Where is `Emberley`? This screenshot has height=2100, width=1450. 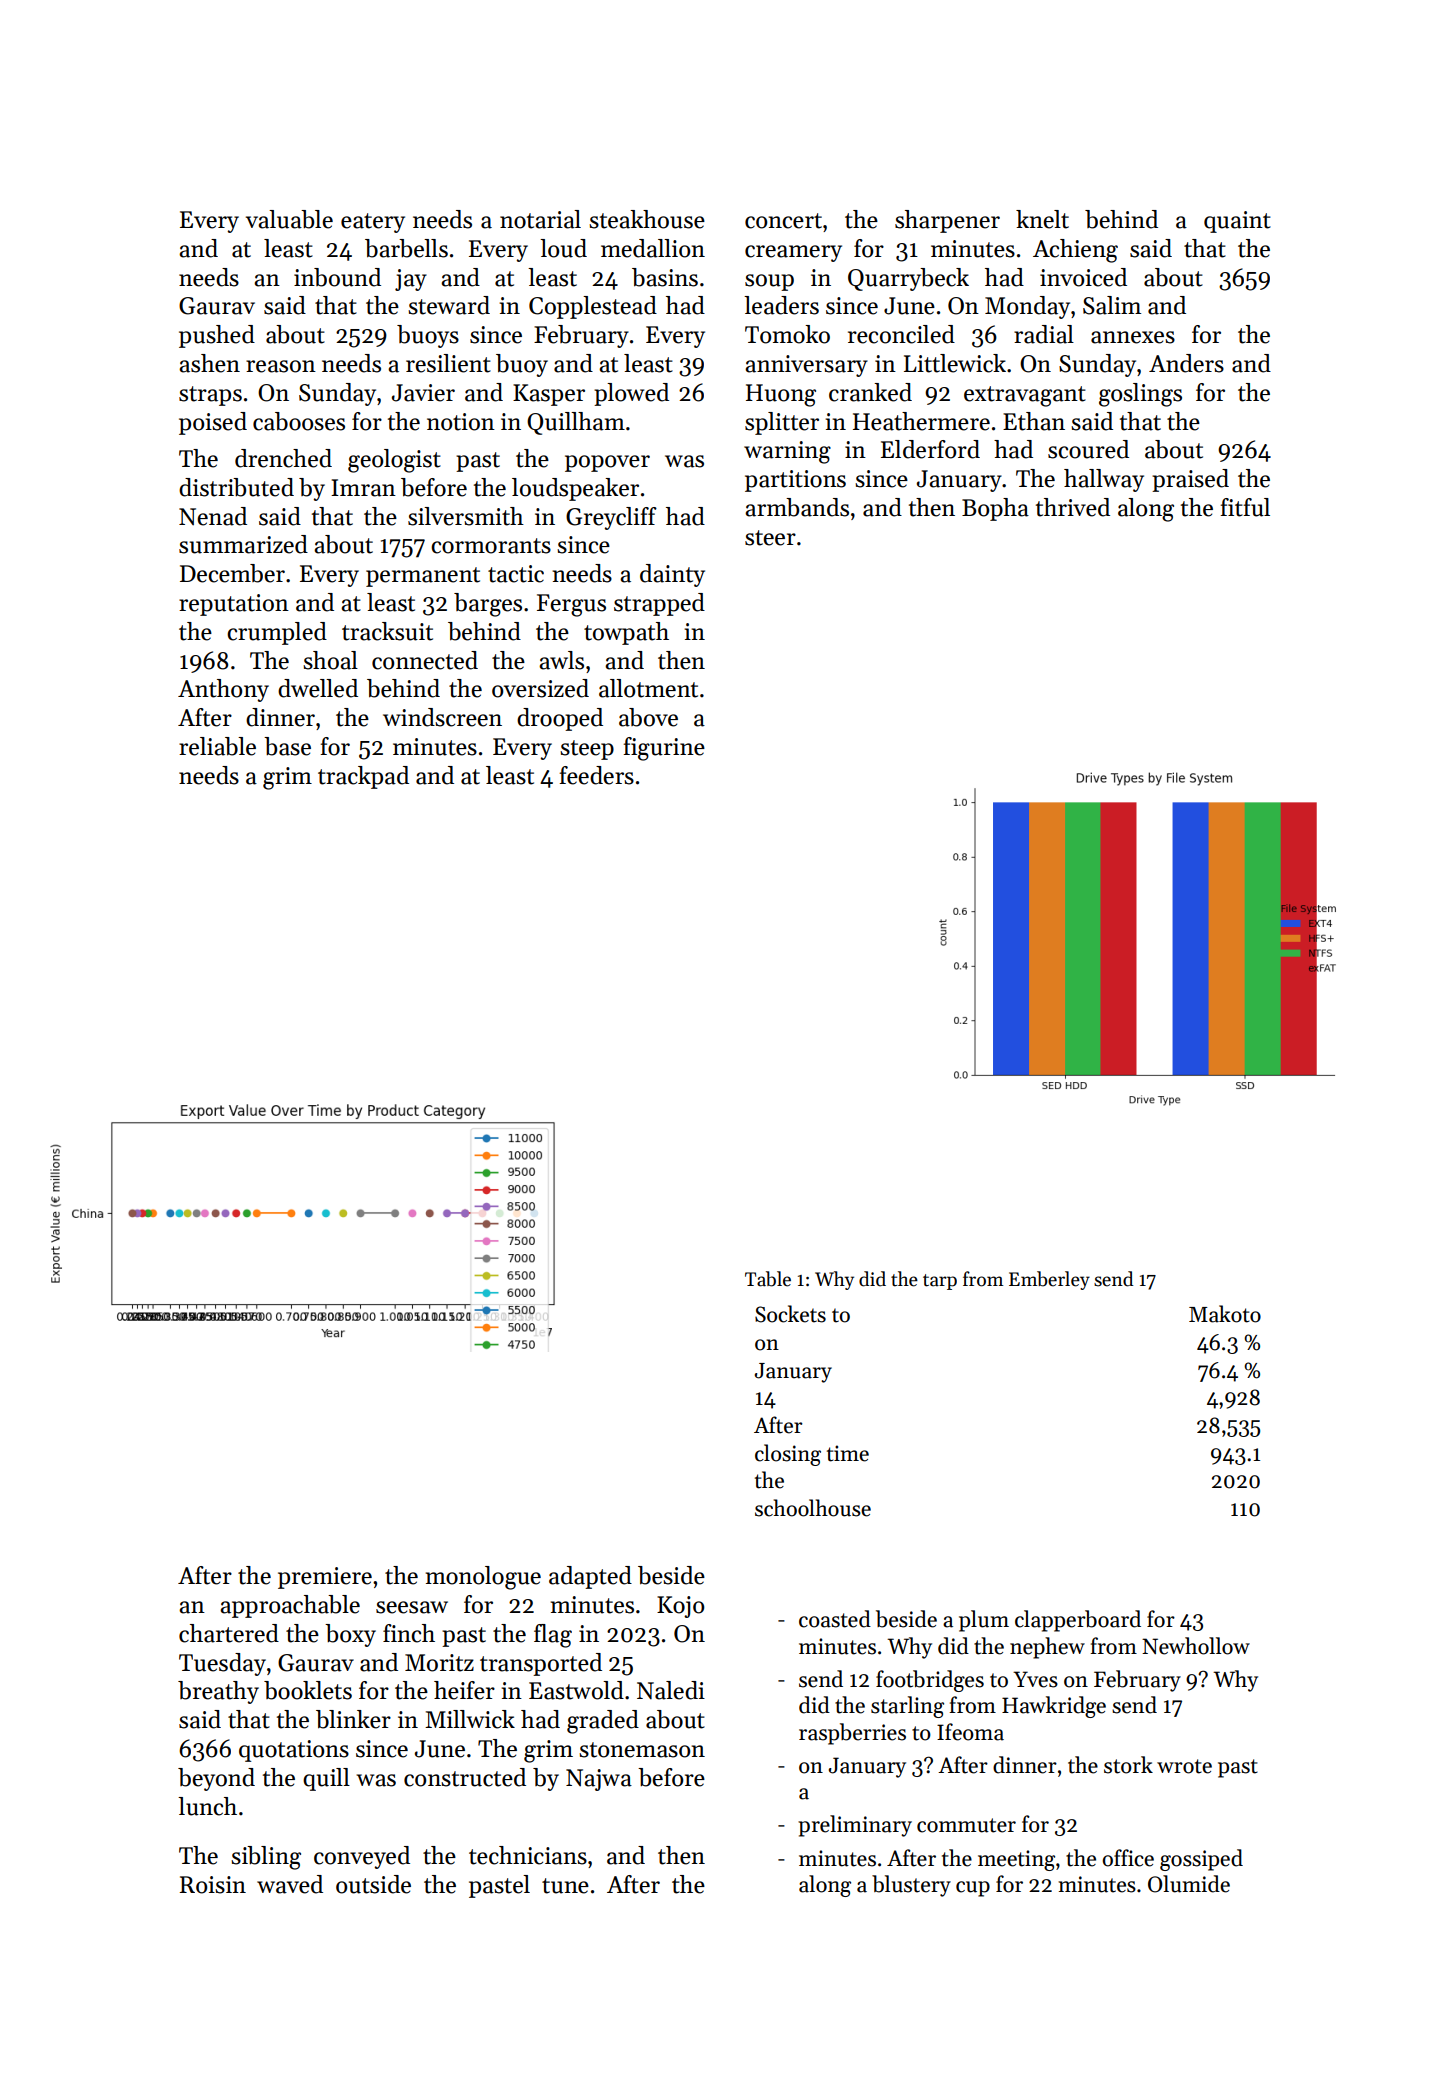
Emberley is located at coordinates (1049, 1280).
